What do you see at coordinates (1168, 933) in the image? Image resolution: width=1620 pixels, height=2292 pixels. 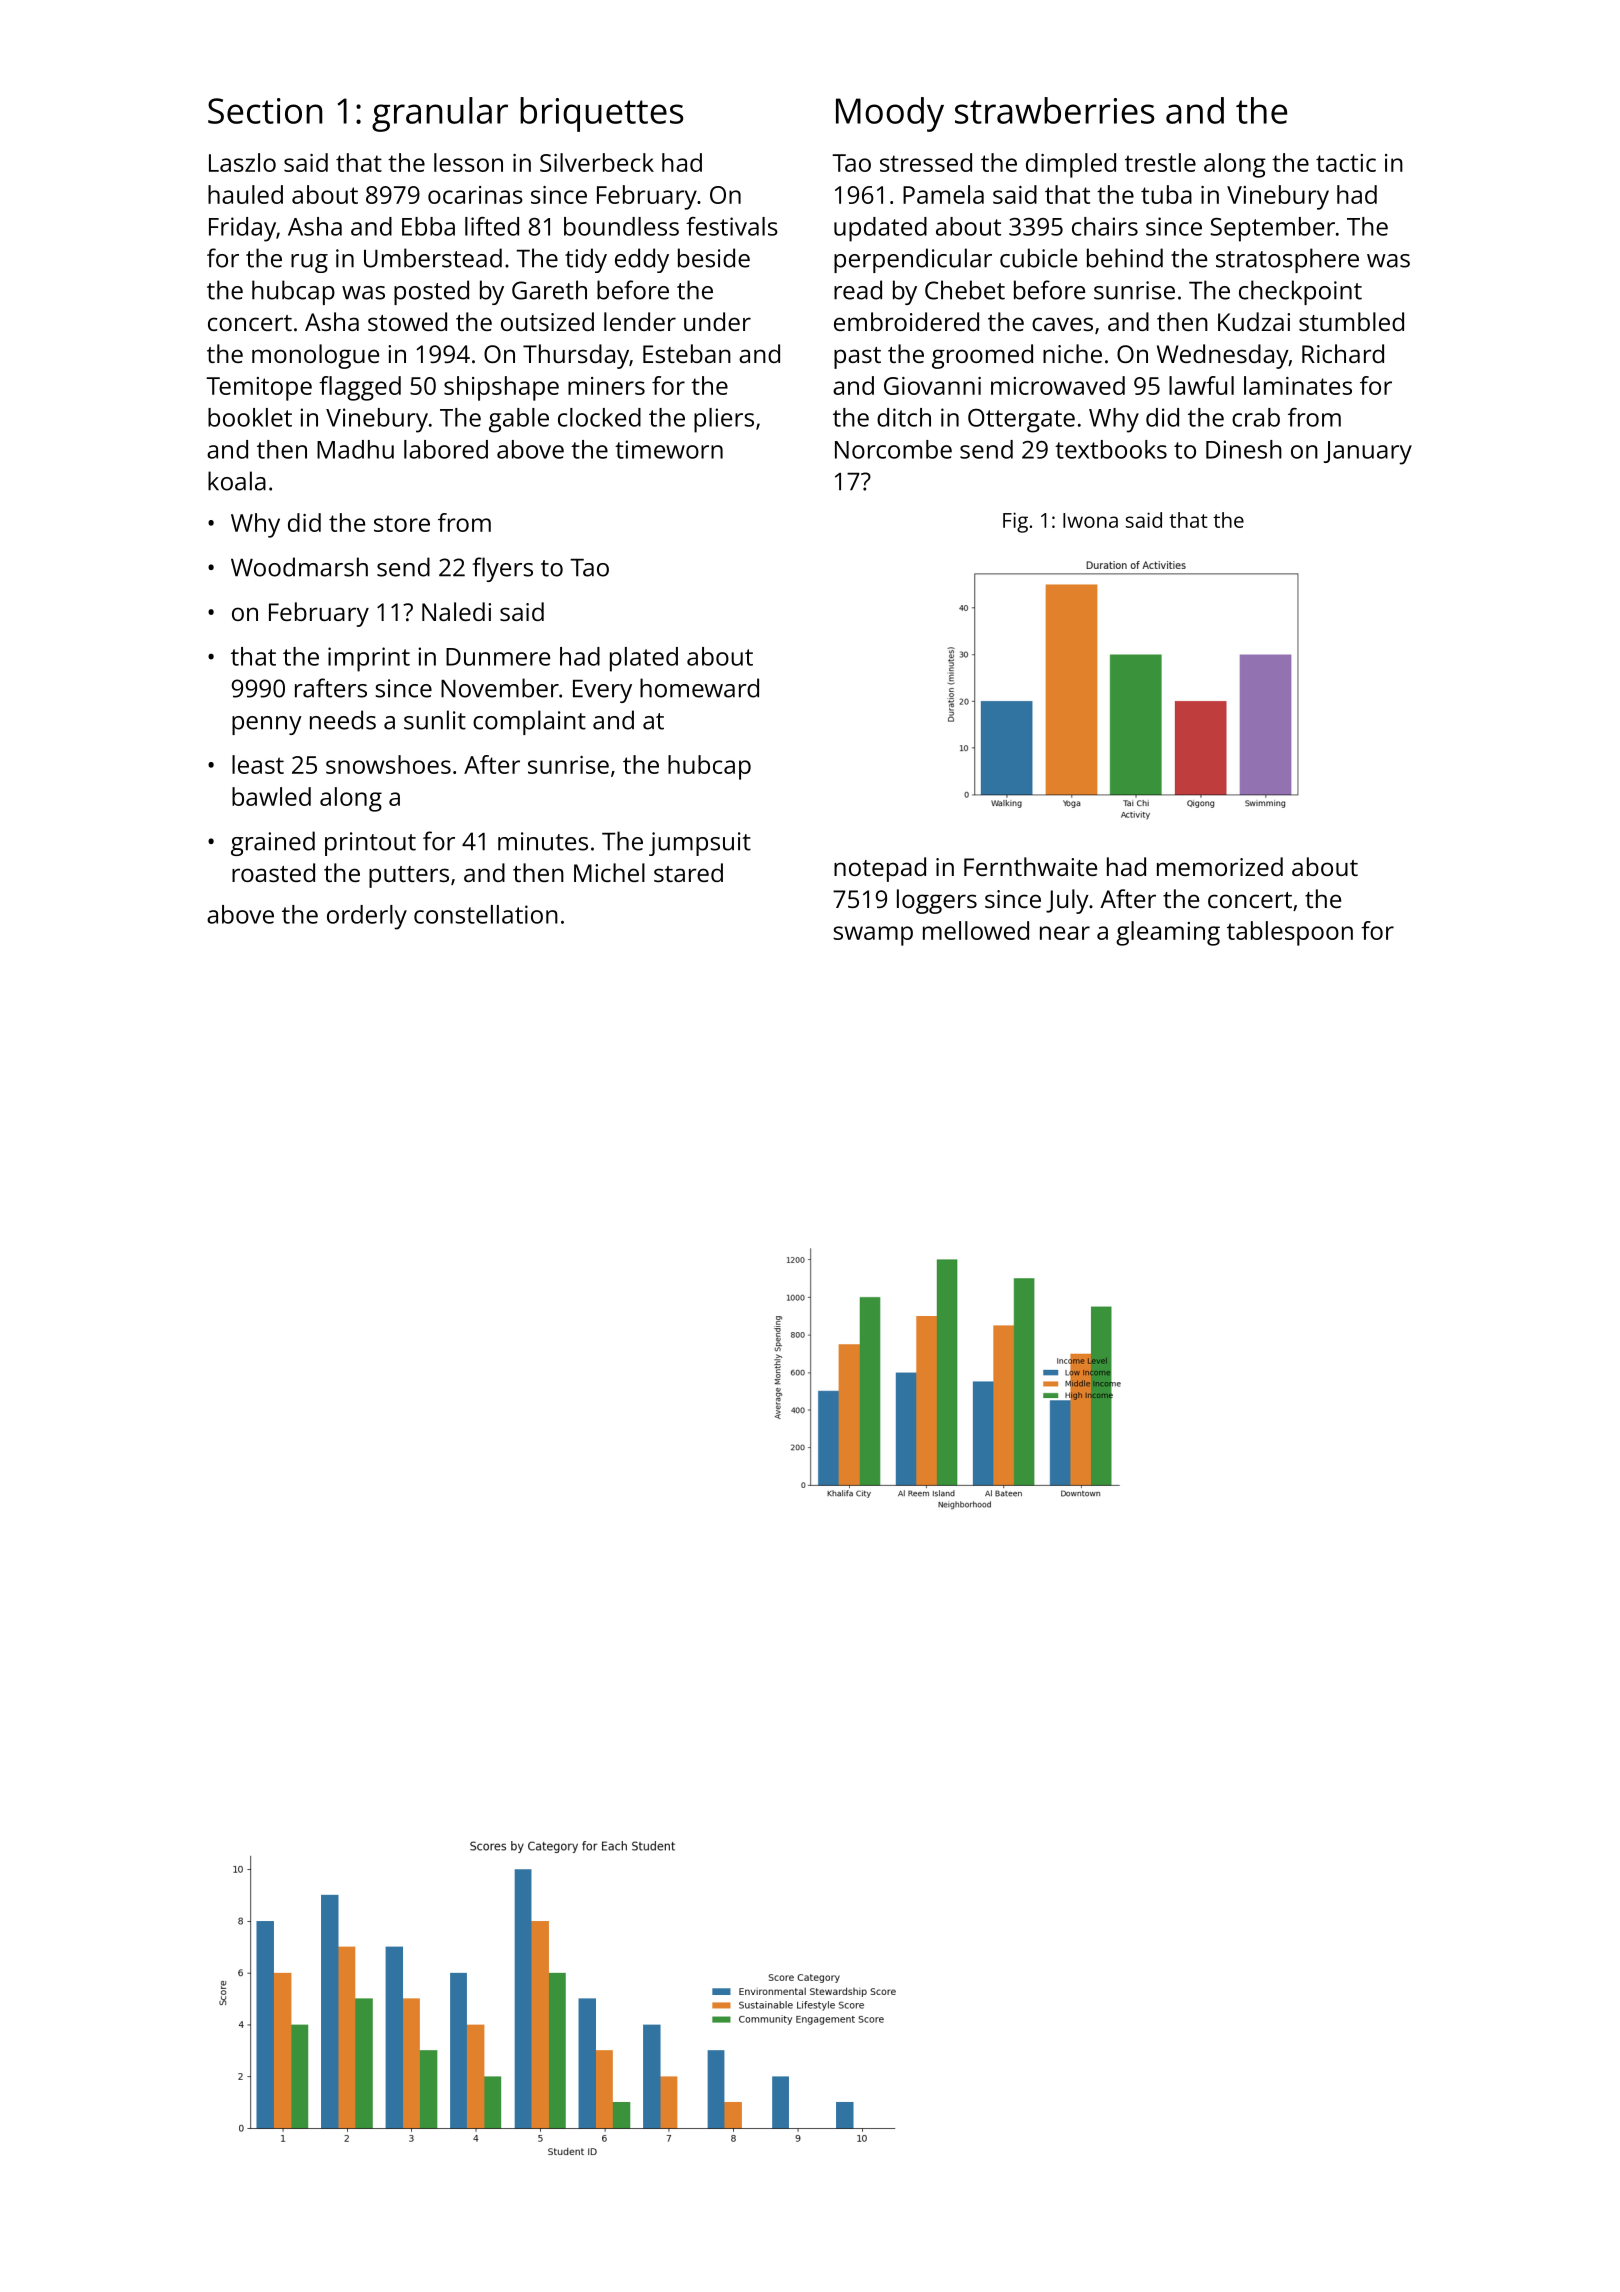 I see `gleaming` at bounding box center [1168, 933].
